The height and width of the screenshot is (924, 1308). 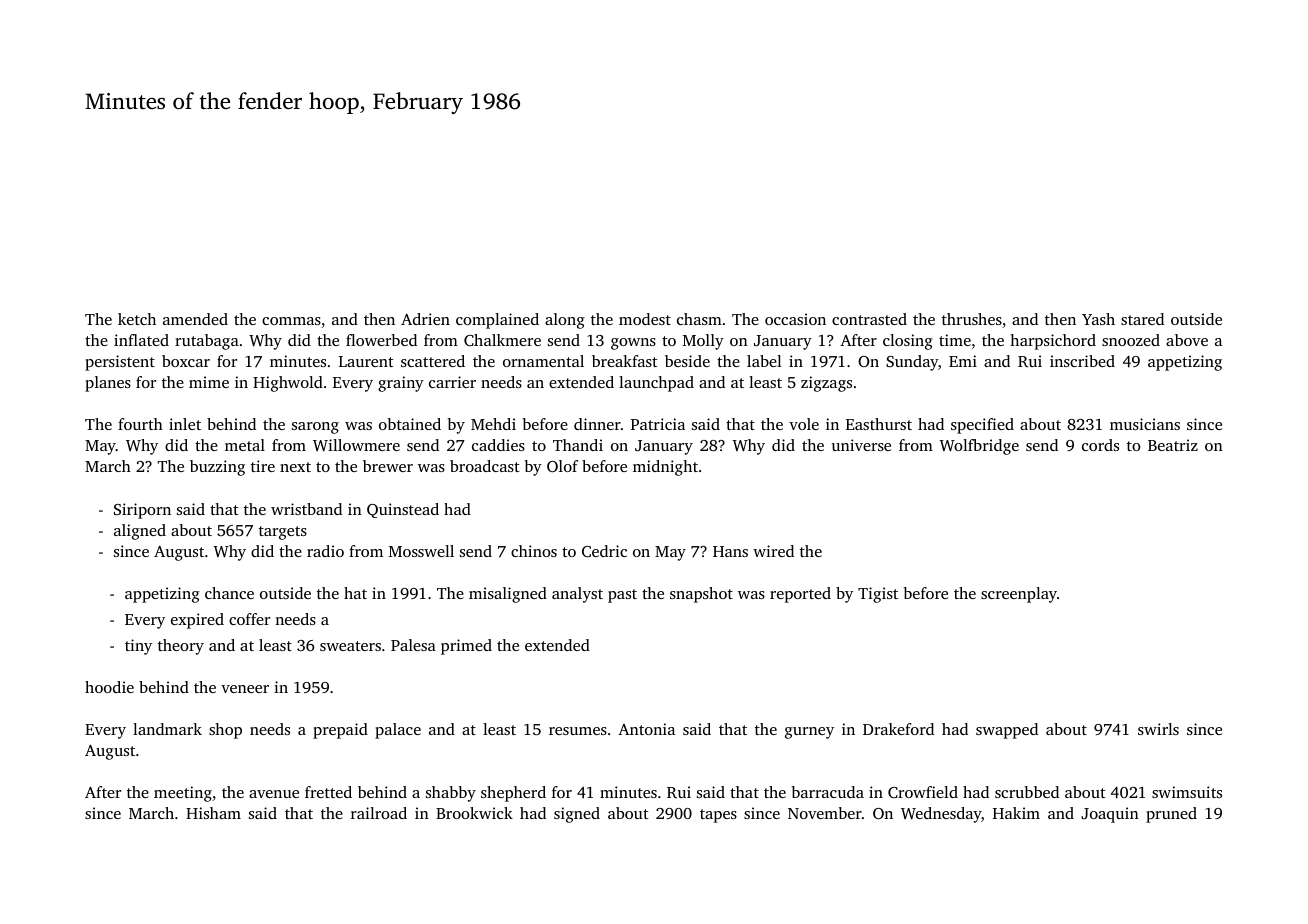 I want to click on November, so click(x=825, y=813).
